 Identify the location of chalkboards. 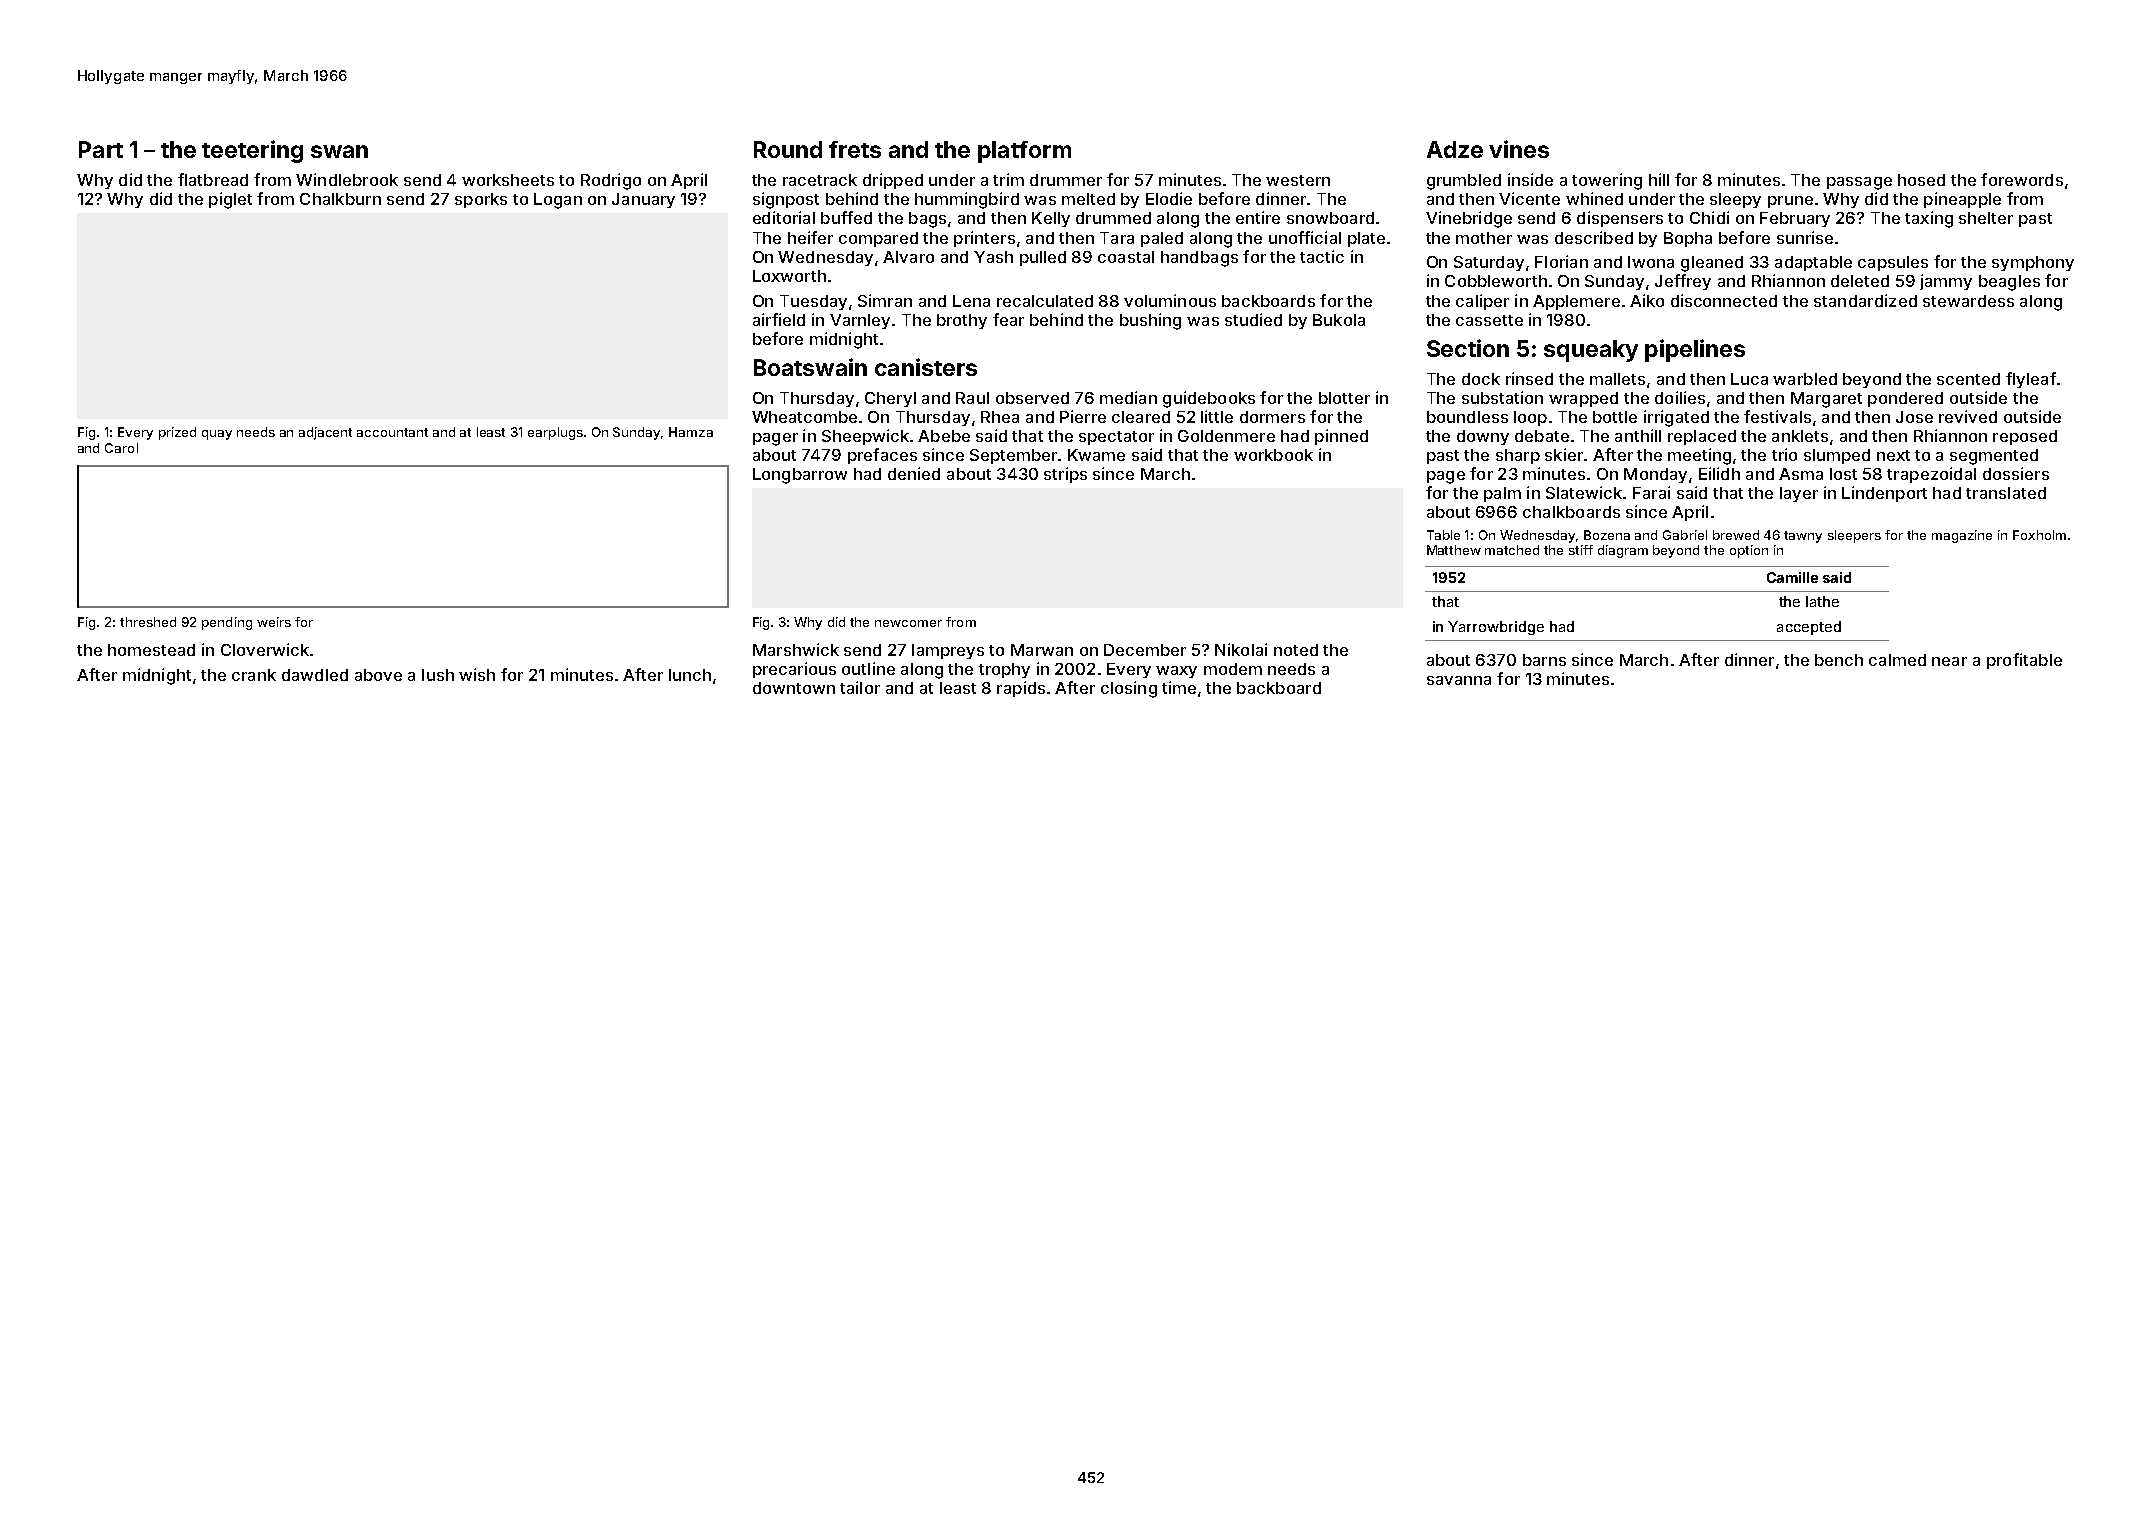
(1571, 512).
